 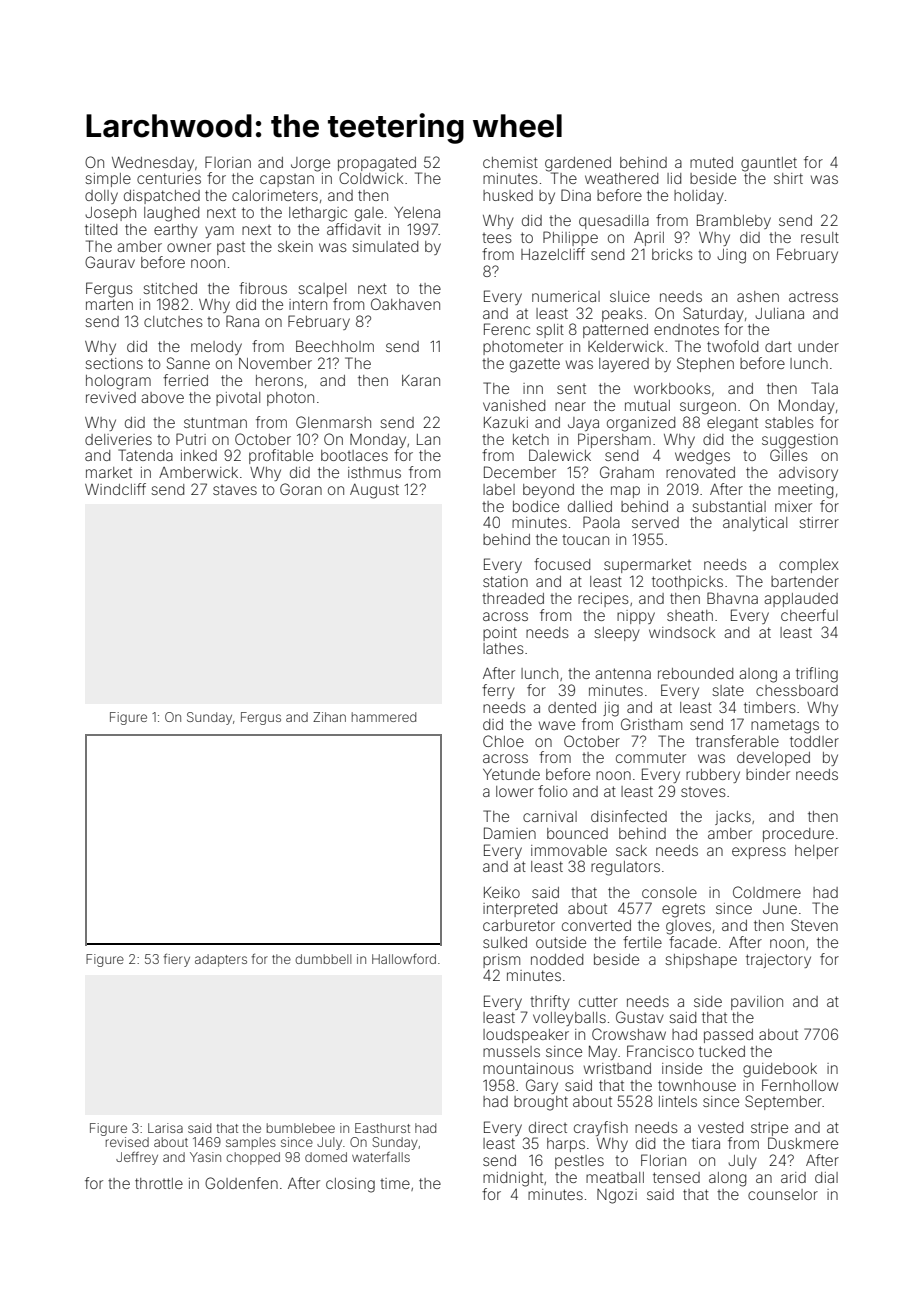 I want to click on propagated, so click(x=377, y=164).
